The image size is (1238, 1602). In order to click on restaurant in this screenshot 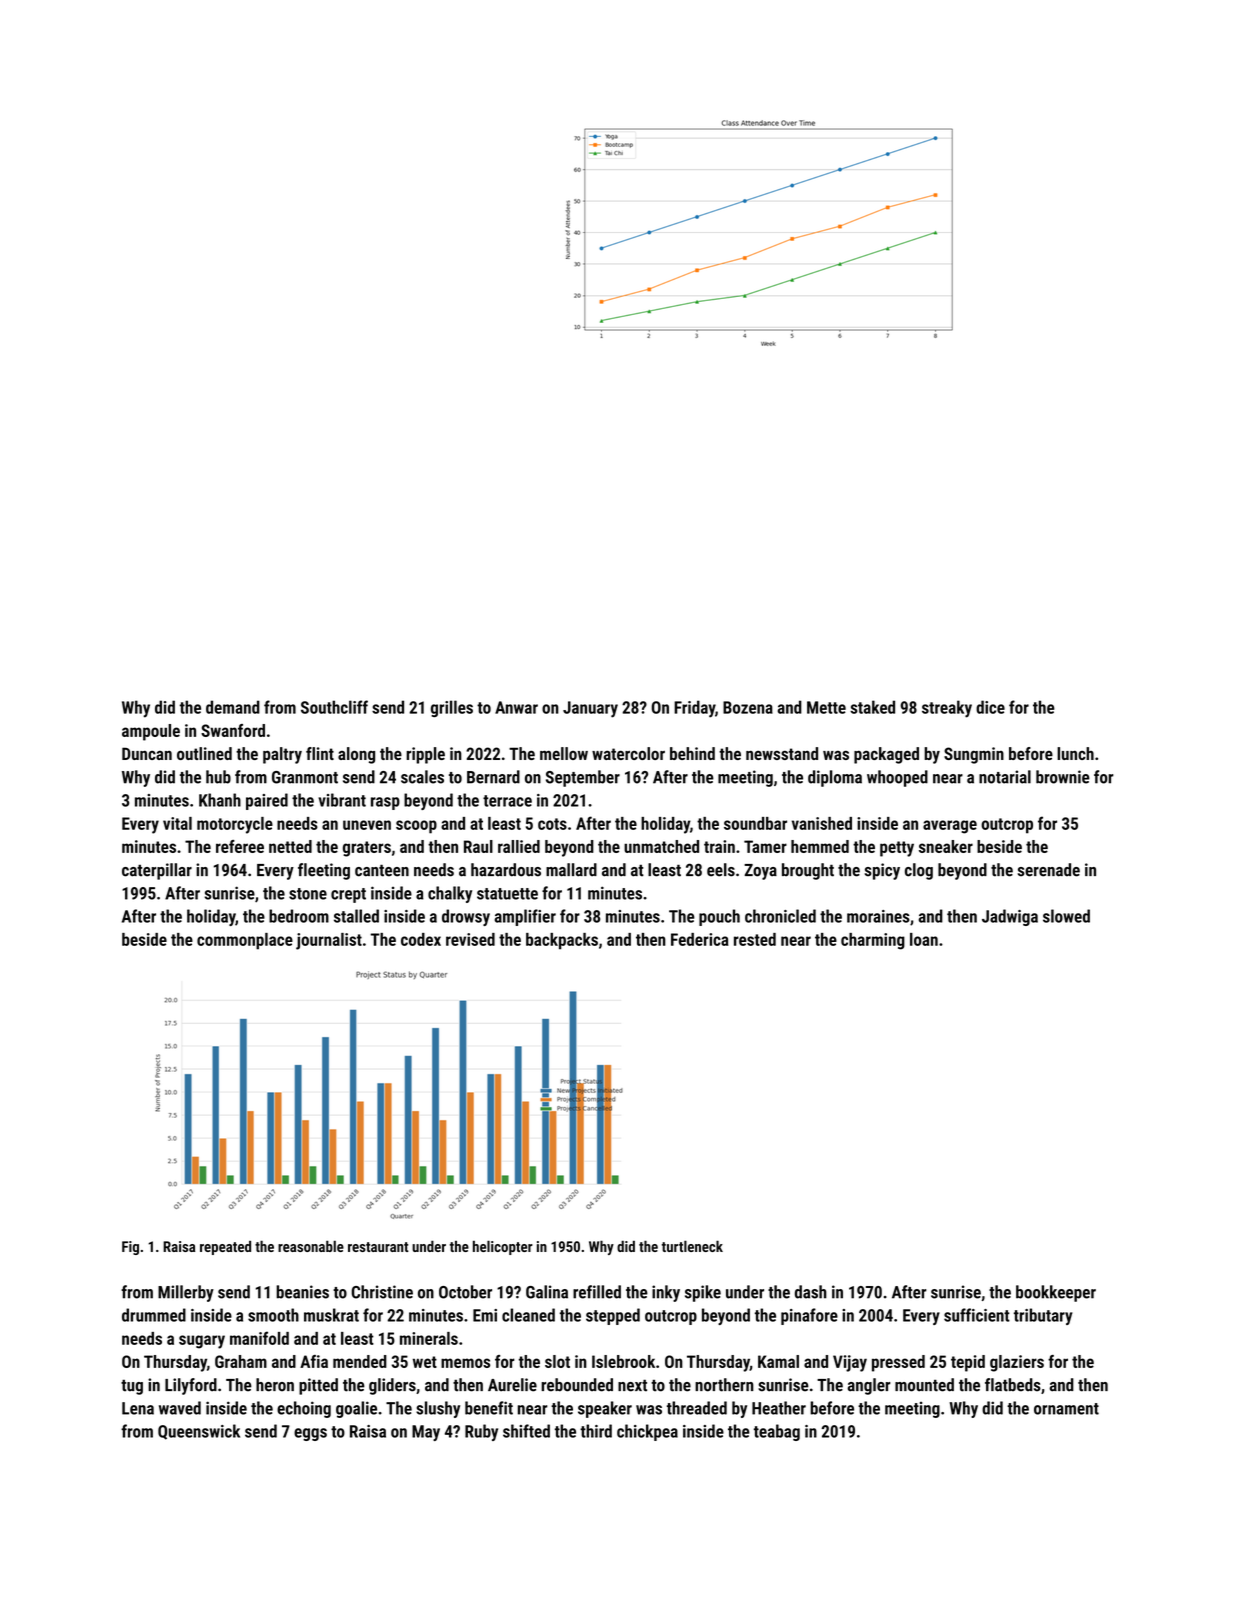, I will do `click(378, 1247)`.
